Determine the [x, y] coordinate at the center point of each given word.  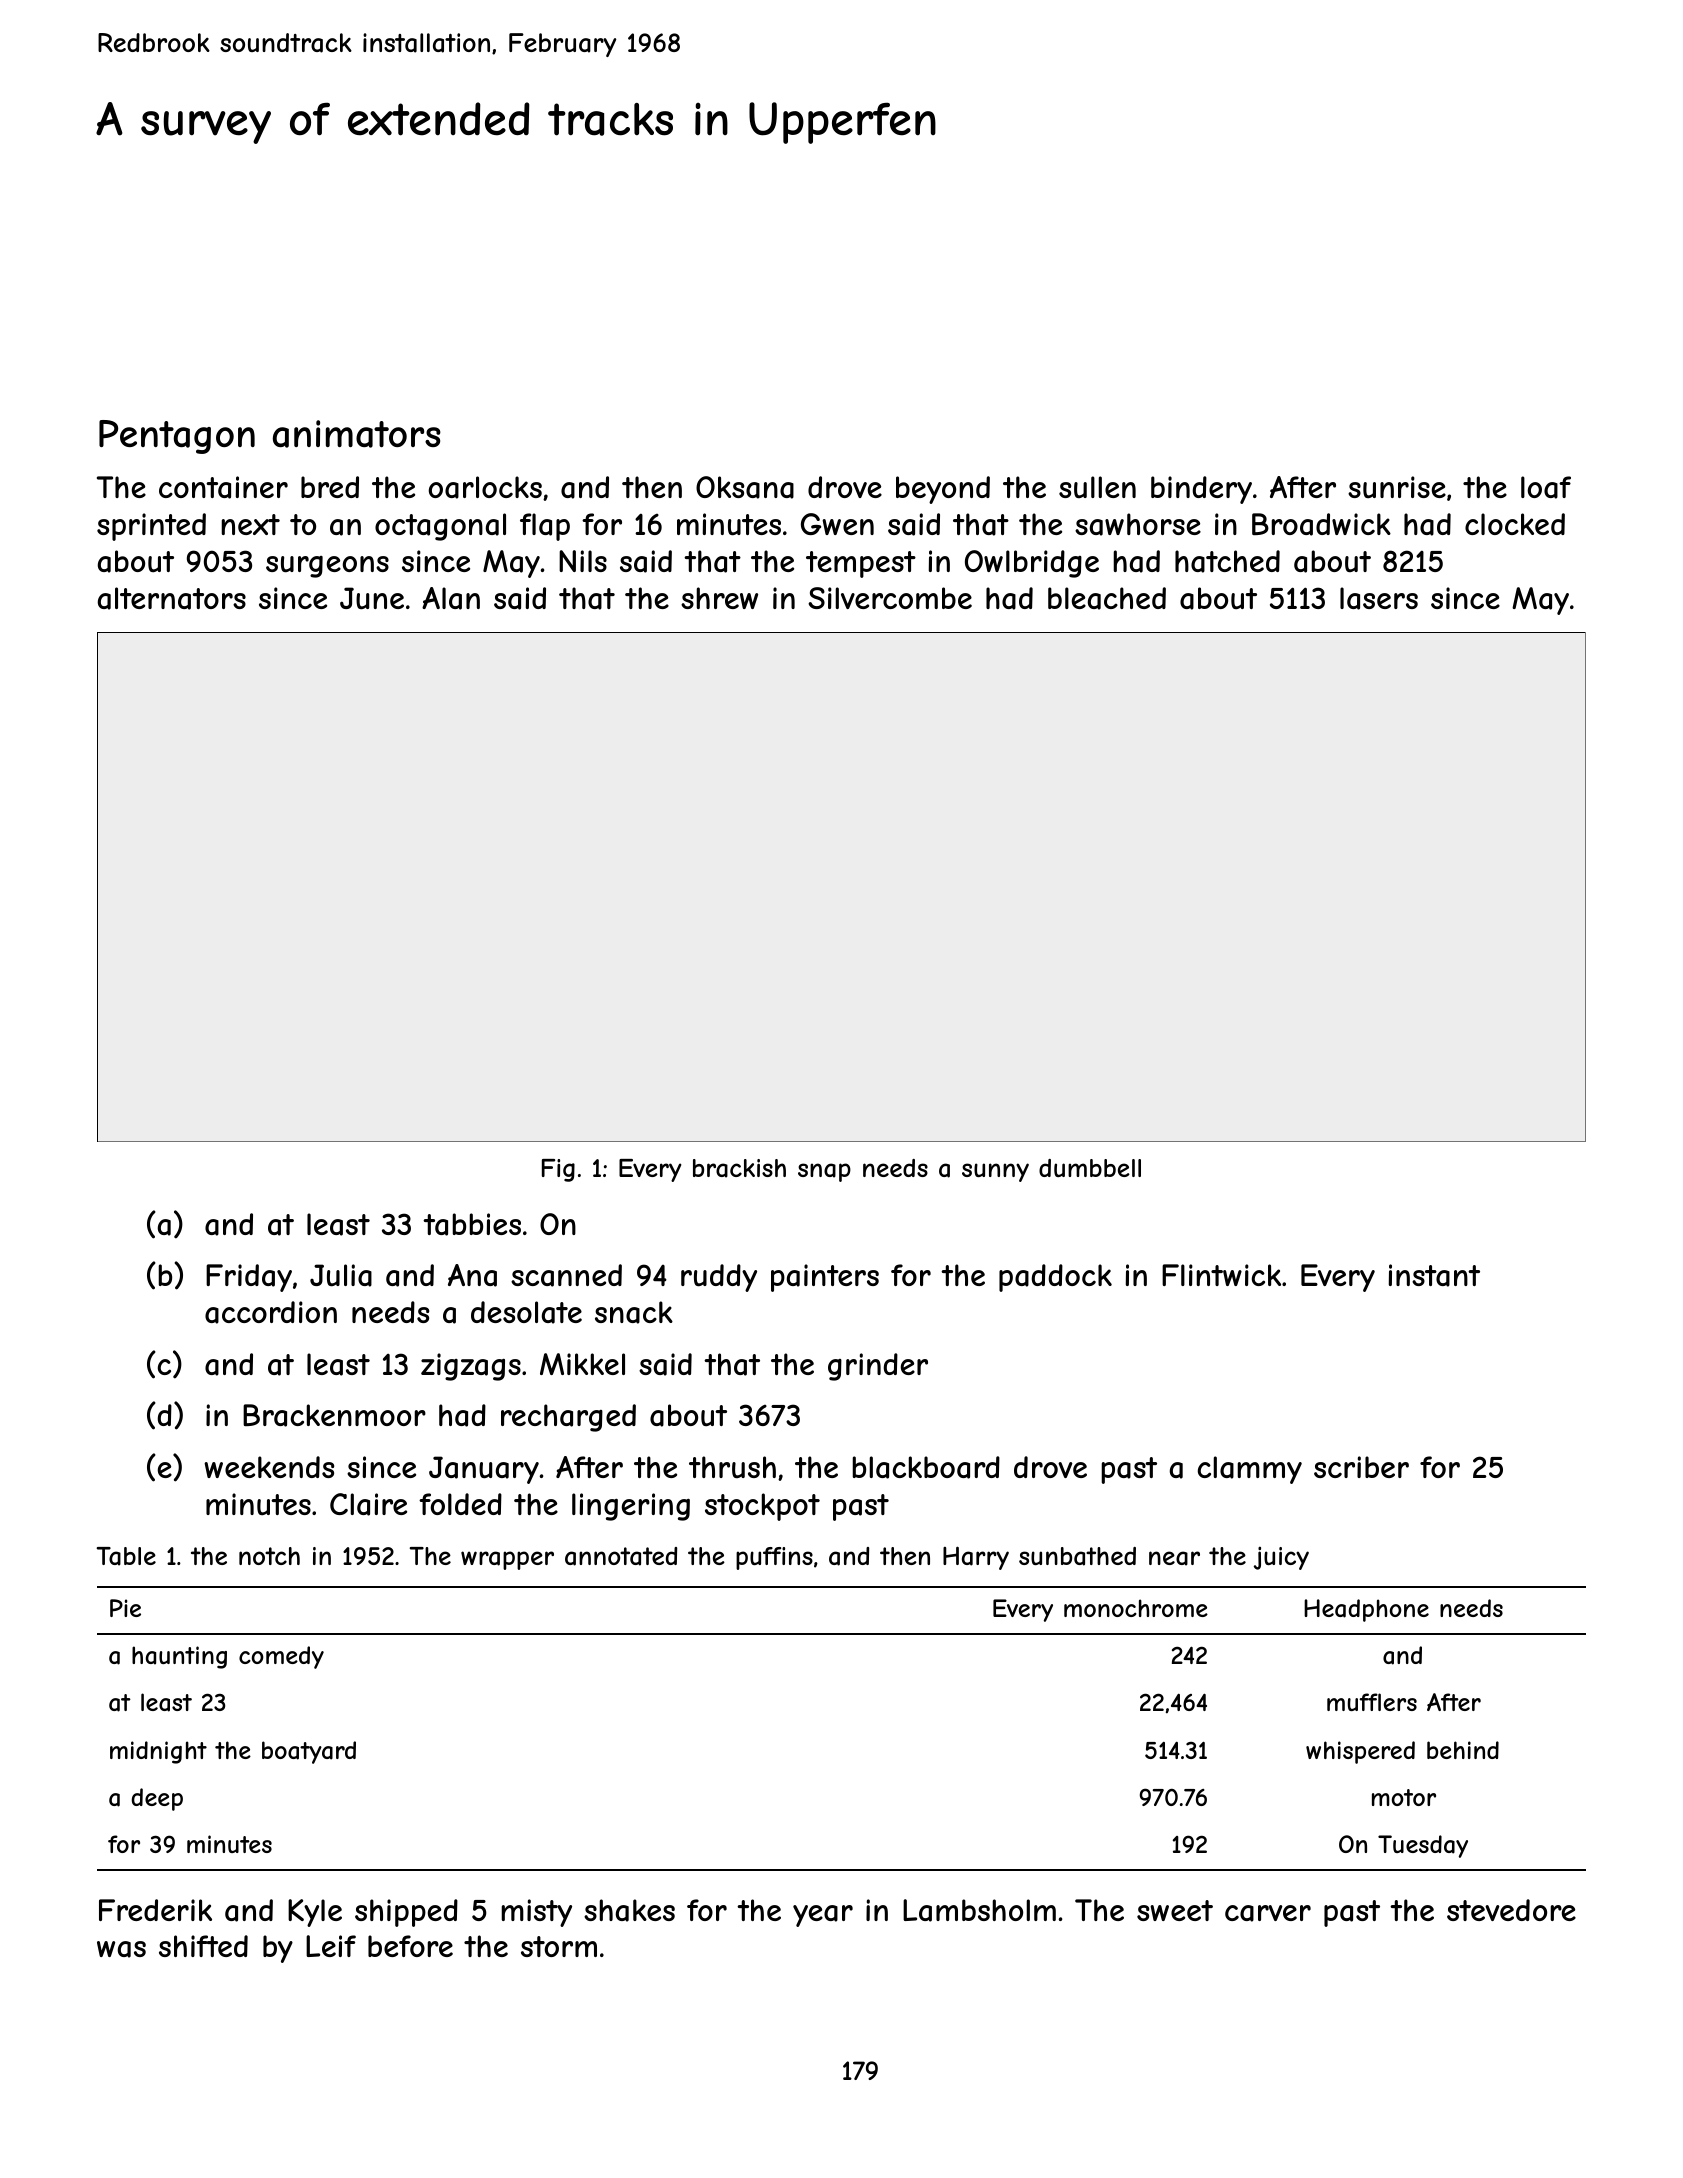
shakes [629, 1910]
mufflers [1372, 1702]
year [823, 1916]
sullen [1097, 487]
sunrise [1397, 487]
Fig [558, 1170]
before [410, 1946]
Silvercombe [890, 598]
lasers [1379, 598]
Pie [125, 1608]
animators [357, 434]
